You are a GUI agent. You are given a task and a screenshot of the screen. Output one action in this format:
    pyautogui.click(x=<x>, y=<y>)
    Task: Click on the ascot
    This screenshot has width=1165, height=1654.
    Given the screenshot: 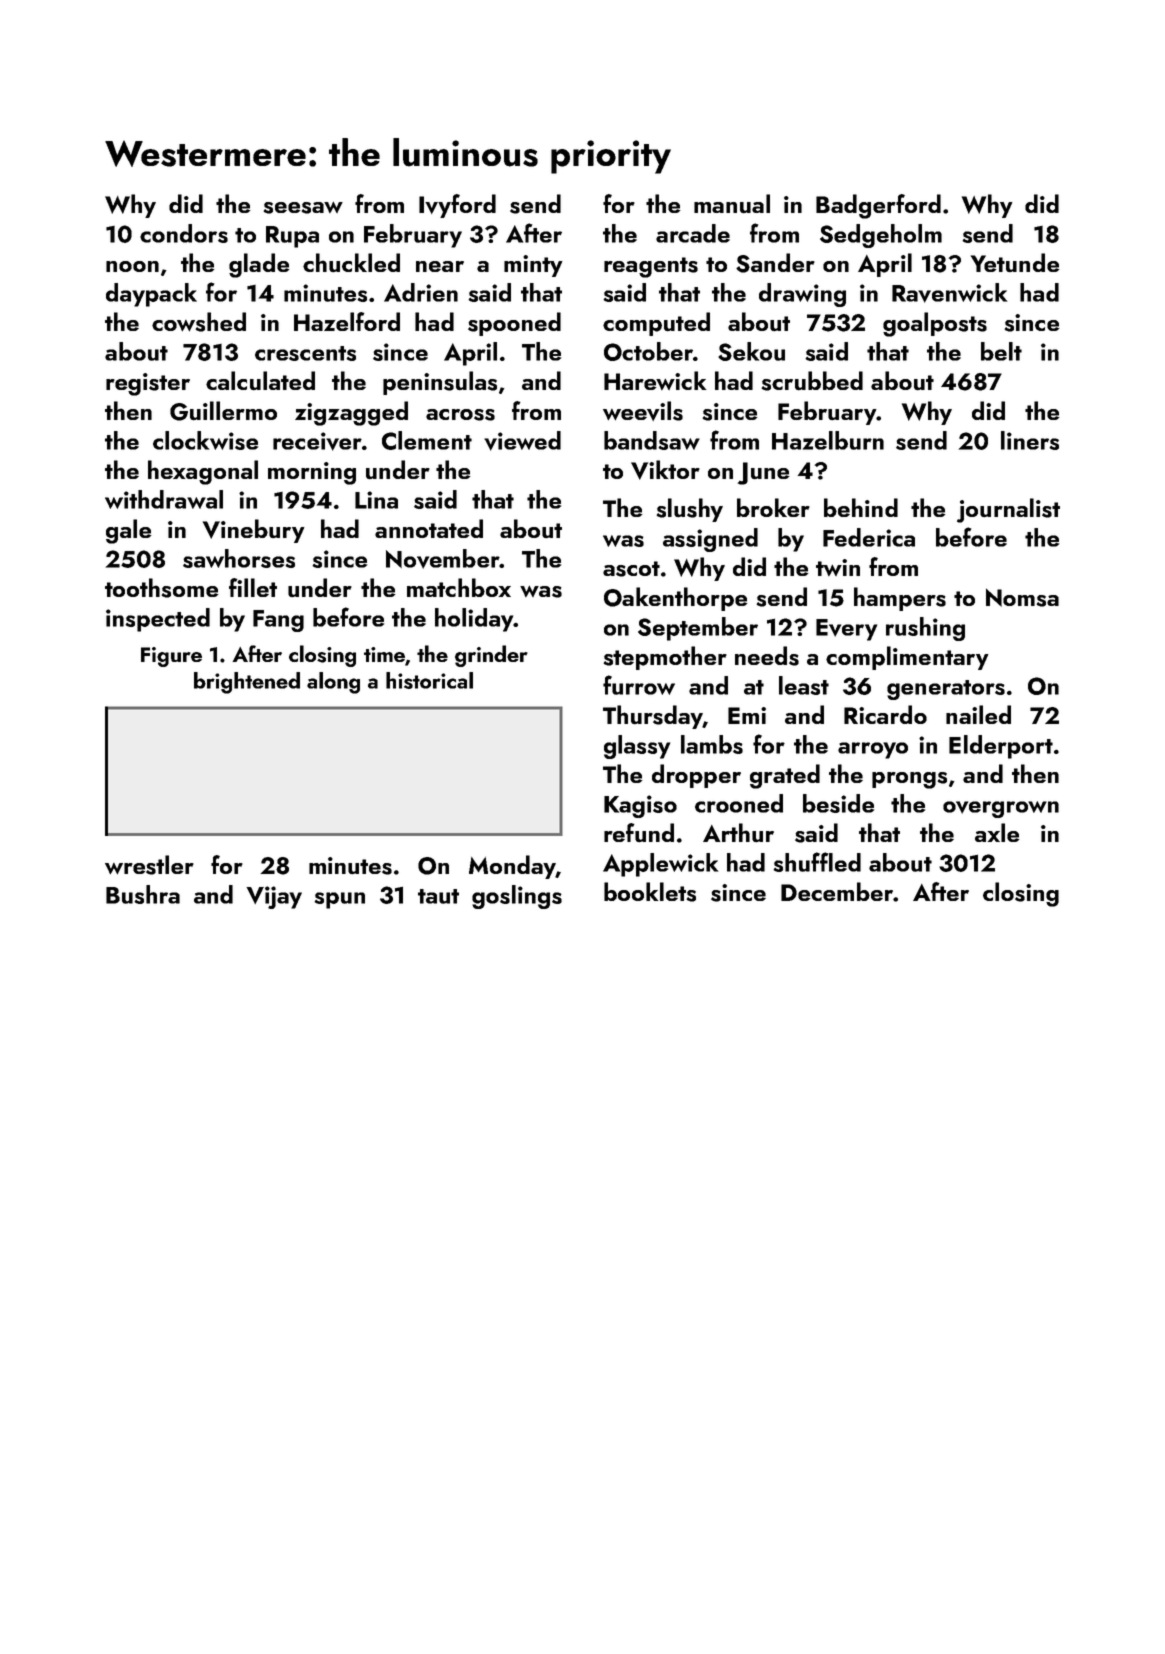 What is the action you would take?
    pyautogui.click(x=631, y=569)
